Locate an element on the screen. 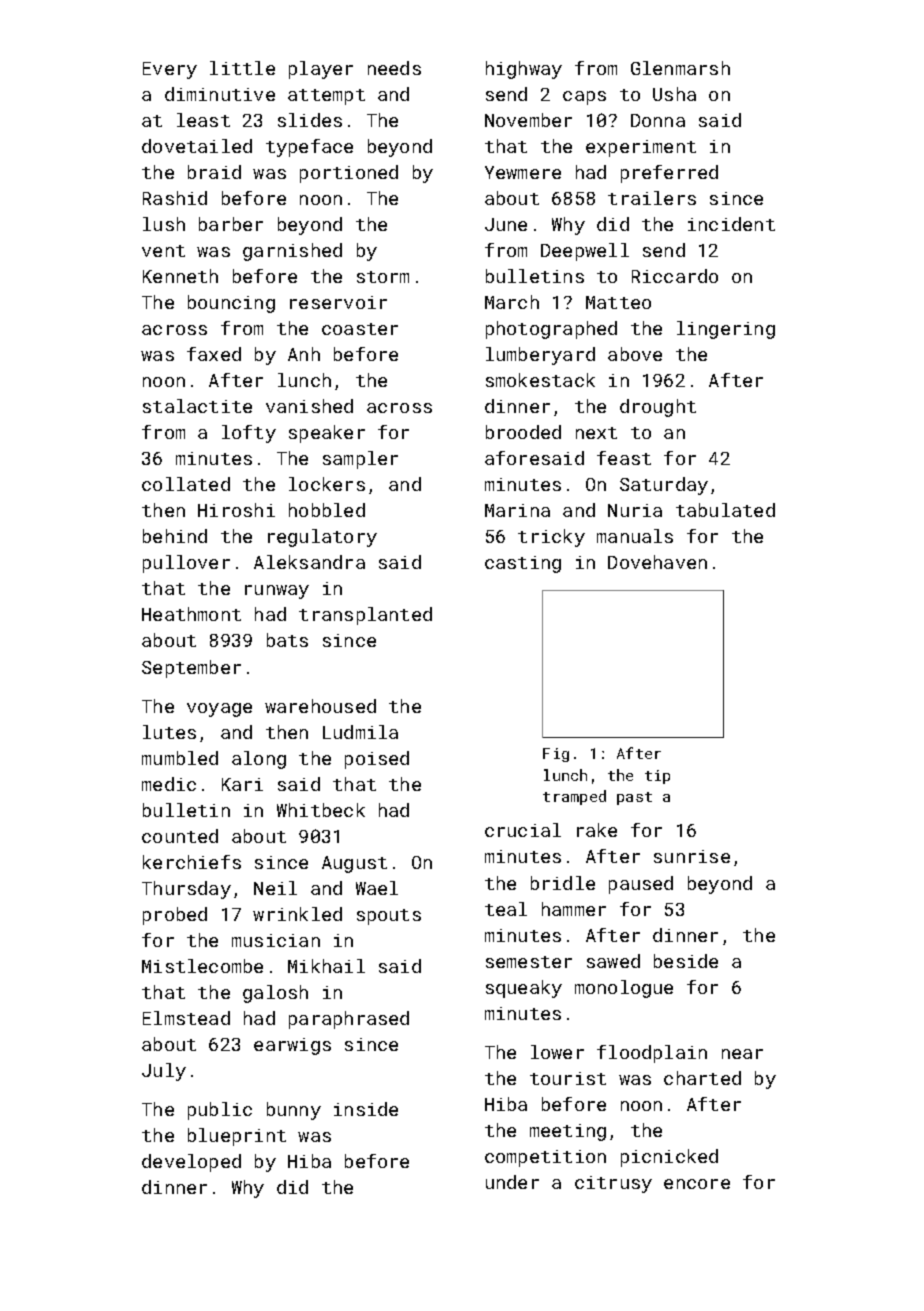 This screenshot has height=1311, width=924. sunrise is located at coordinates (692, 856).
